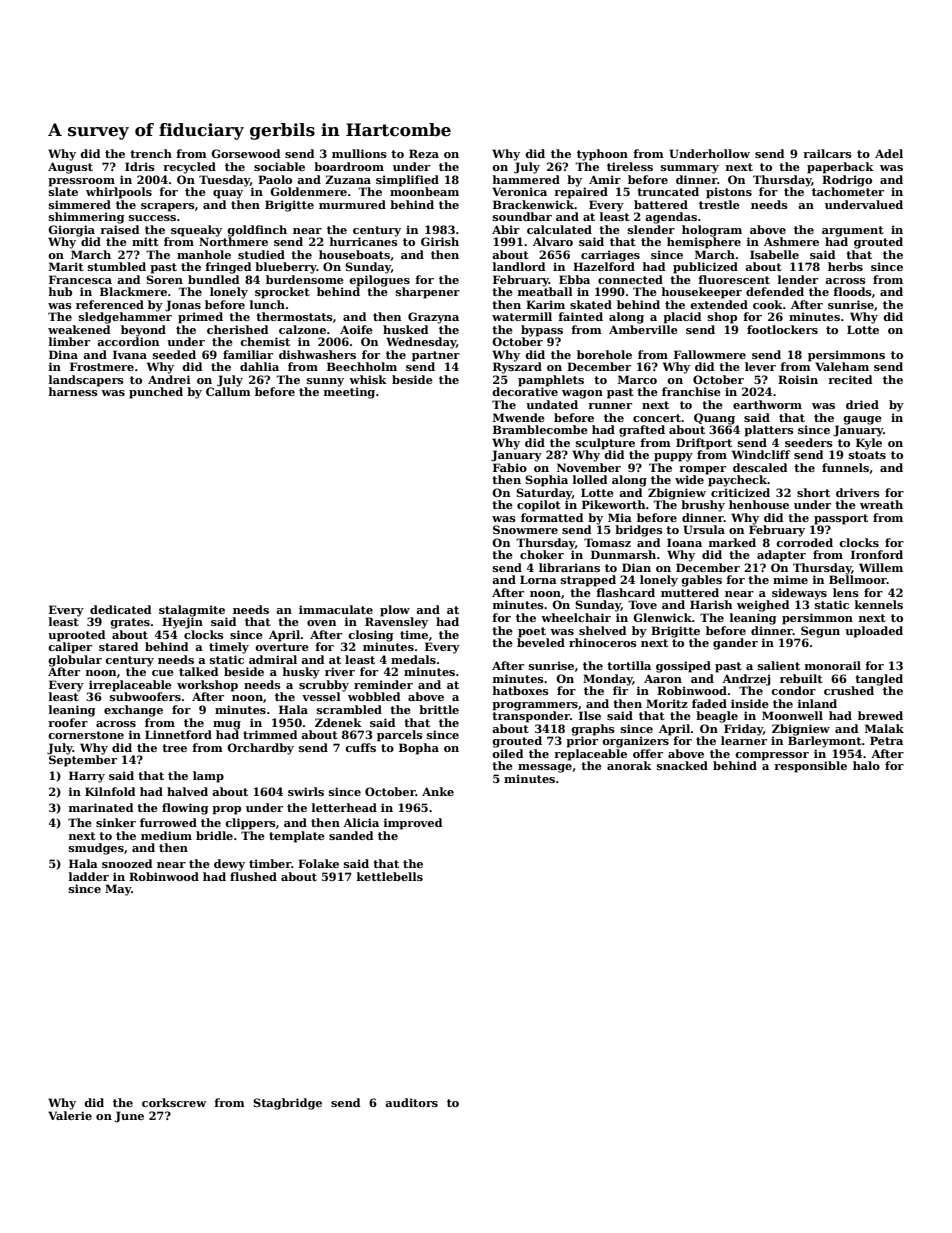 This image has height=1233, width=952. Describe the element at coordinates (880, 715) in the image. I see `brewed` at that location.
